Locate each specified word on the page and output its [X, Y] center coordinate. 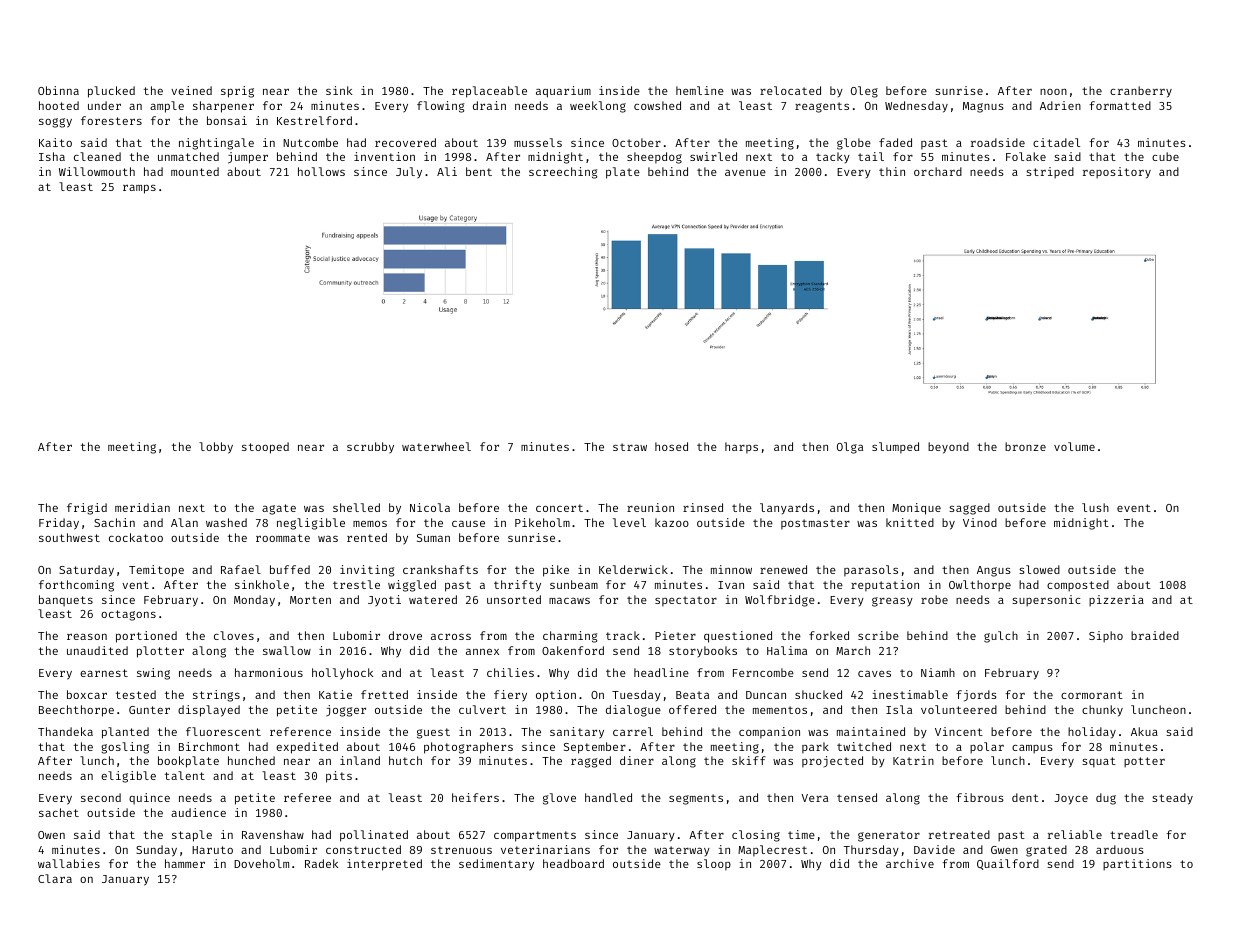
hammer [185, 863]
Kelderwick [633, 569]
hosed [671, 446]
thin [892, 171]
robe [934, 599]
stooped [265, 448]
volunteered [959, 709]
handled [608, 797]
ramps [139, 189]
